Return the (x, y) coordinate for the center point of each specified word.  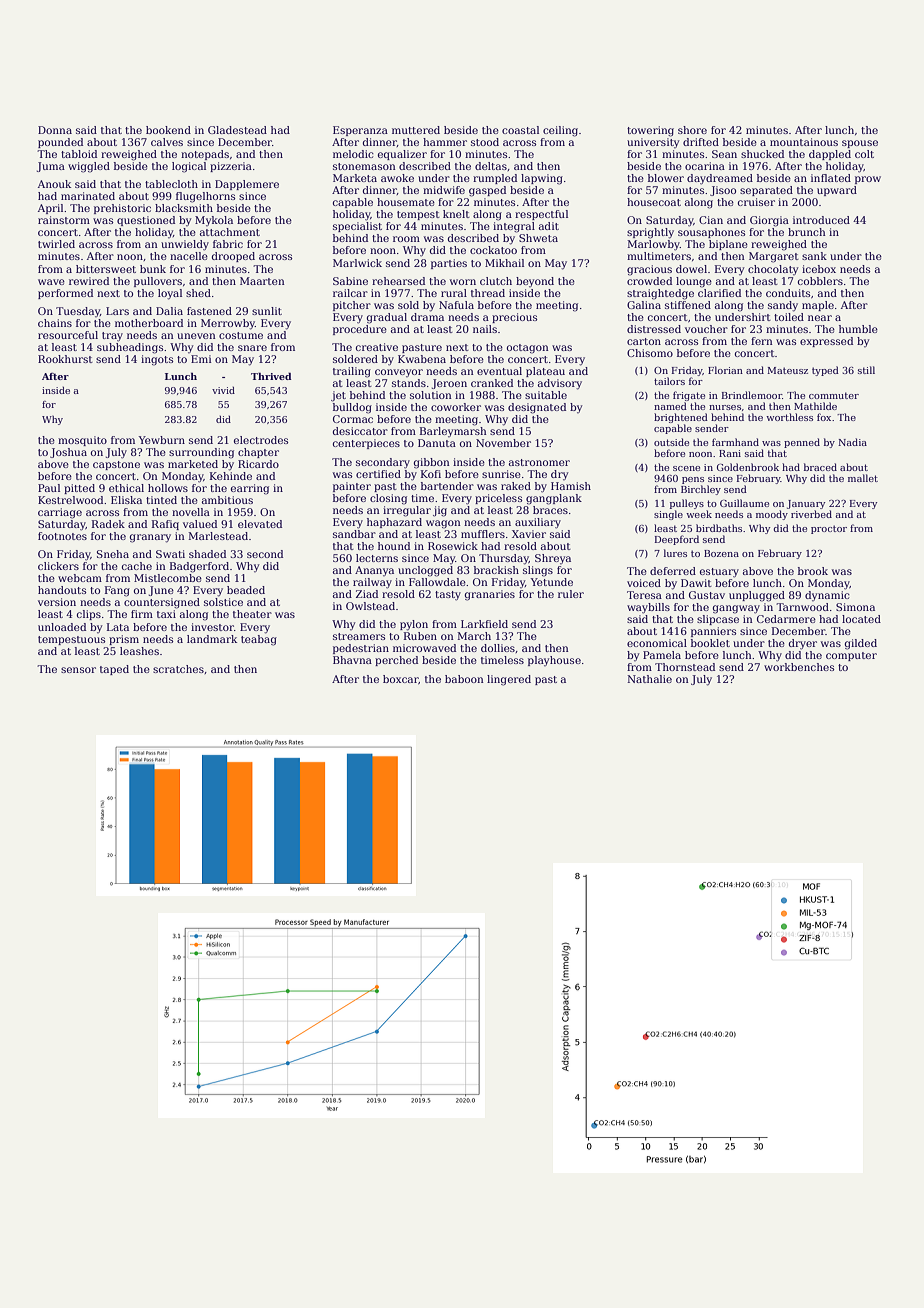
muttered (416, 130)
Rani (730, 453)
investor (212, 627)
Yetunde (551, 582)
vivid (223, 390)
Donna (55, 130)
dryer (803, 644)
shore (692, 130)
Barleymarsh (453, 432)
